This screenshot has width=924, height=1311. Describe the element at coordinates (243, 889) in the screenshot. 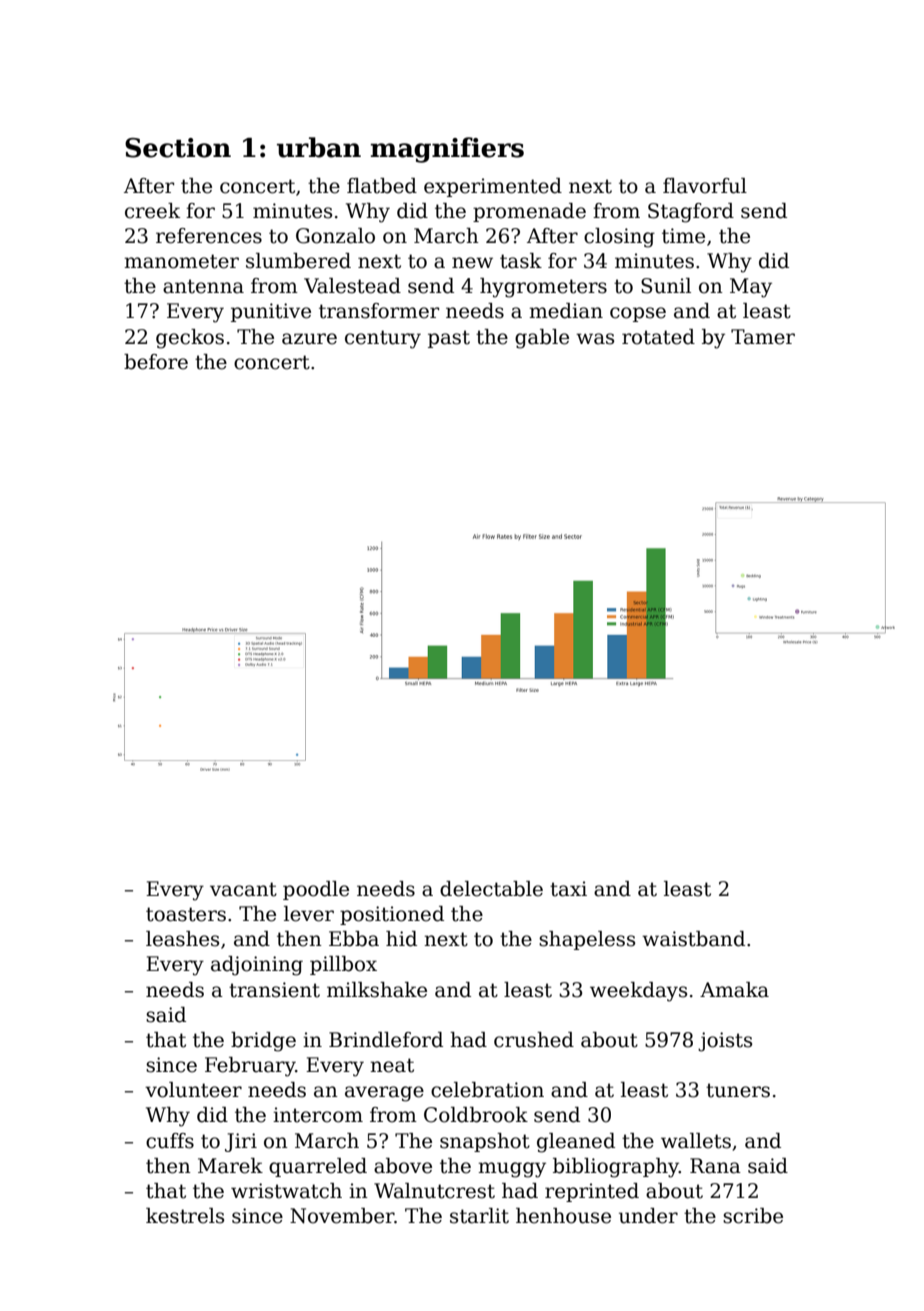

I see `vacant` at that location.
